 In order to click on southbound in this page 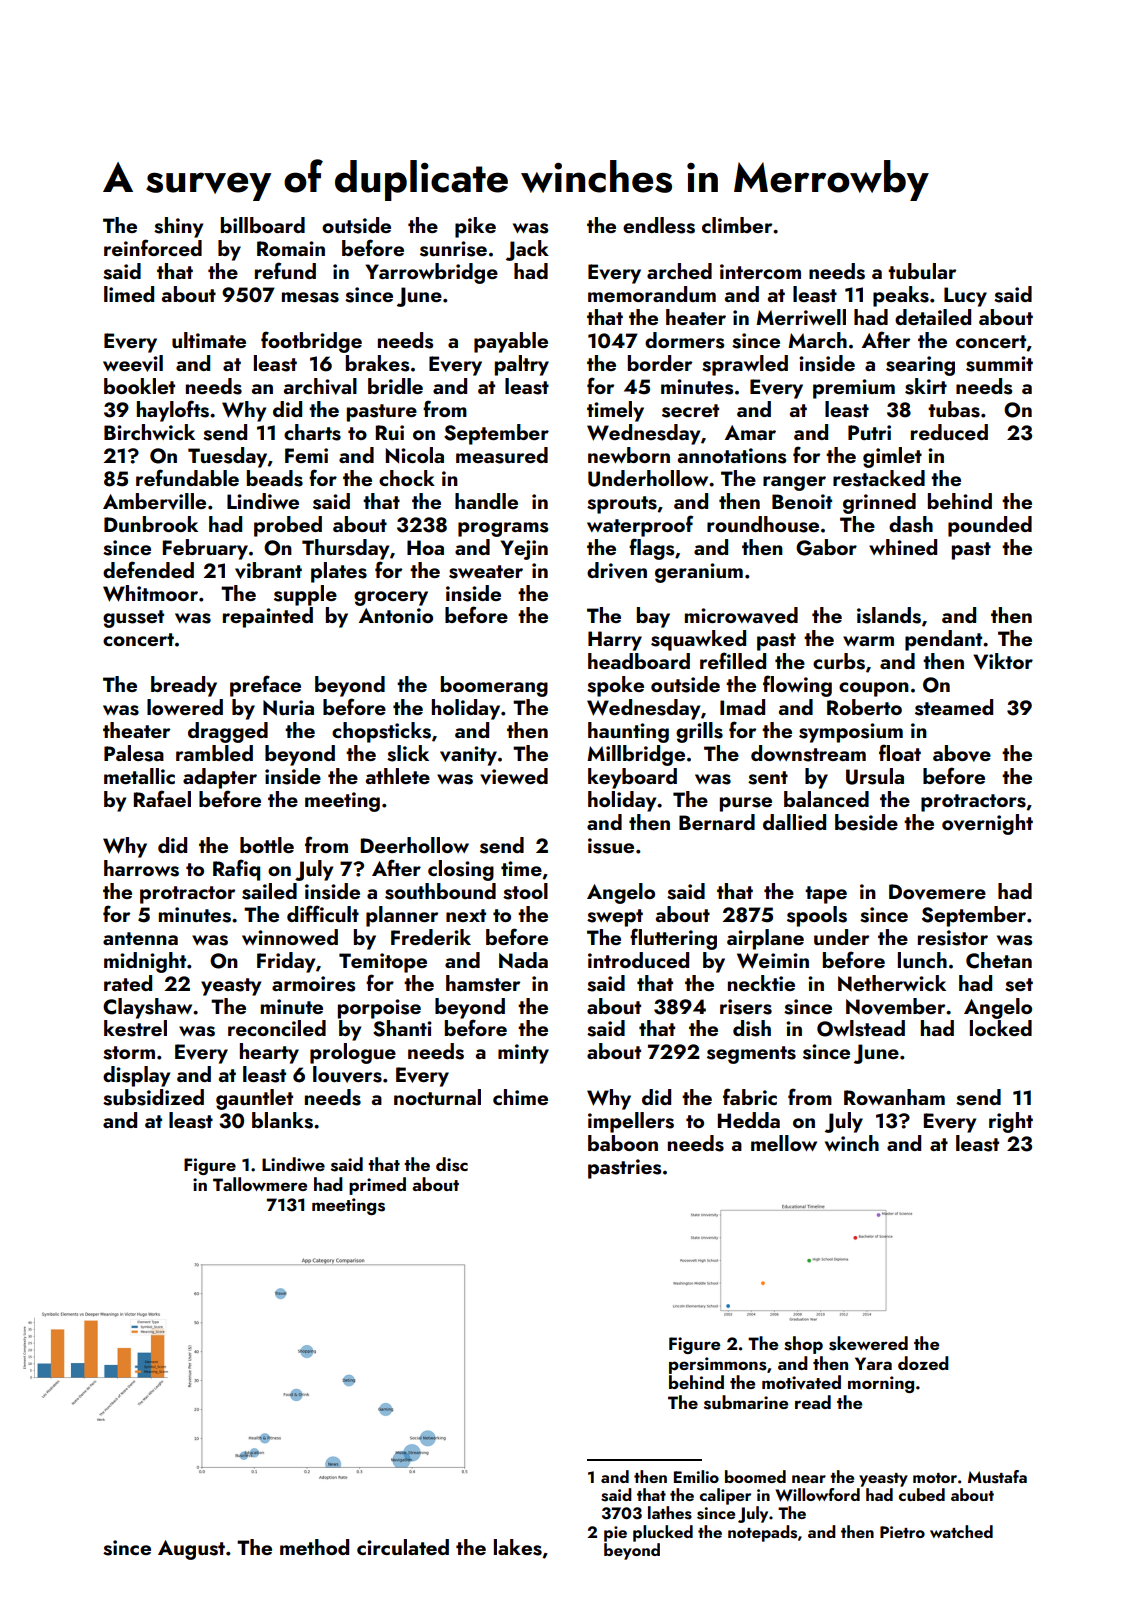, I will do `click(440, 891)`.
